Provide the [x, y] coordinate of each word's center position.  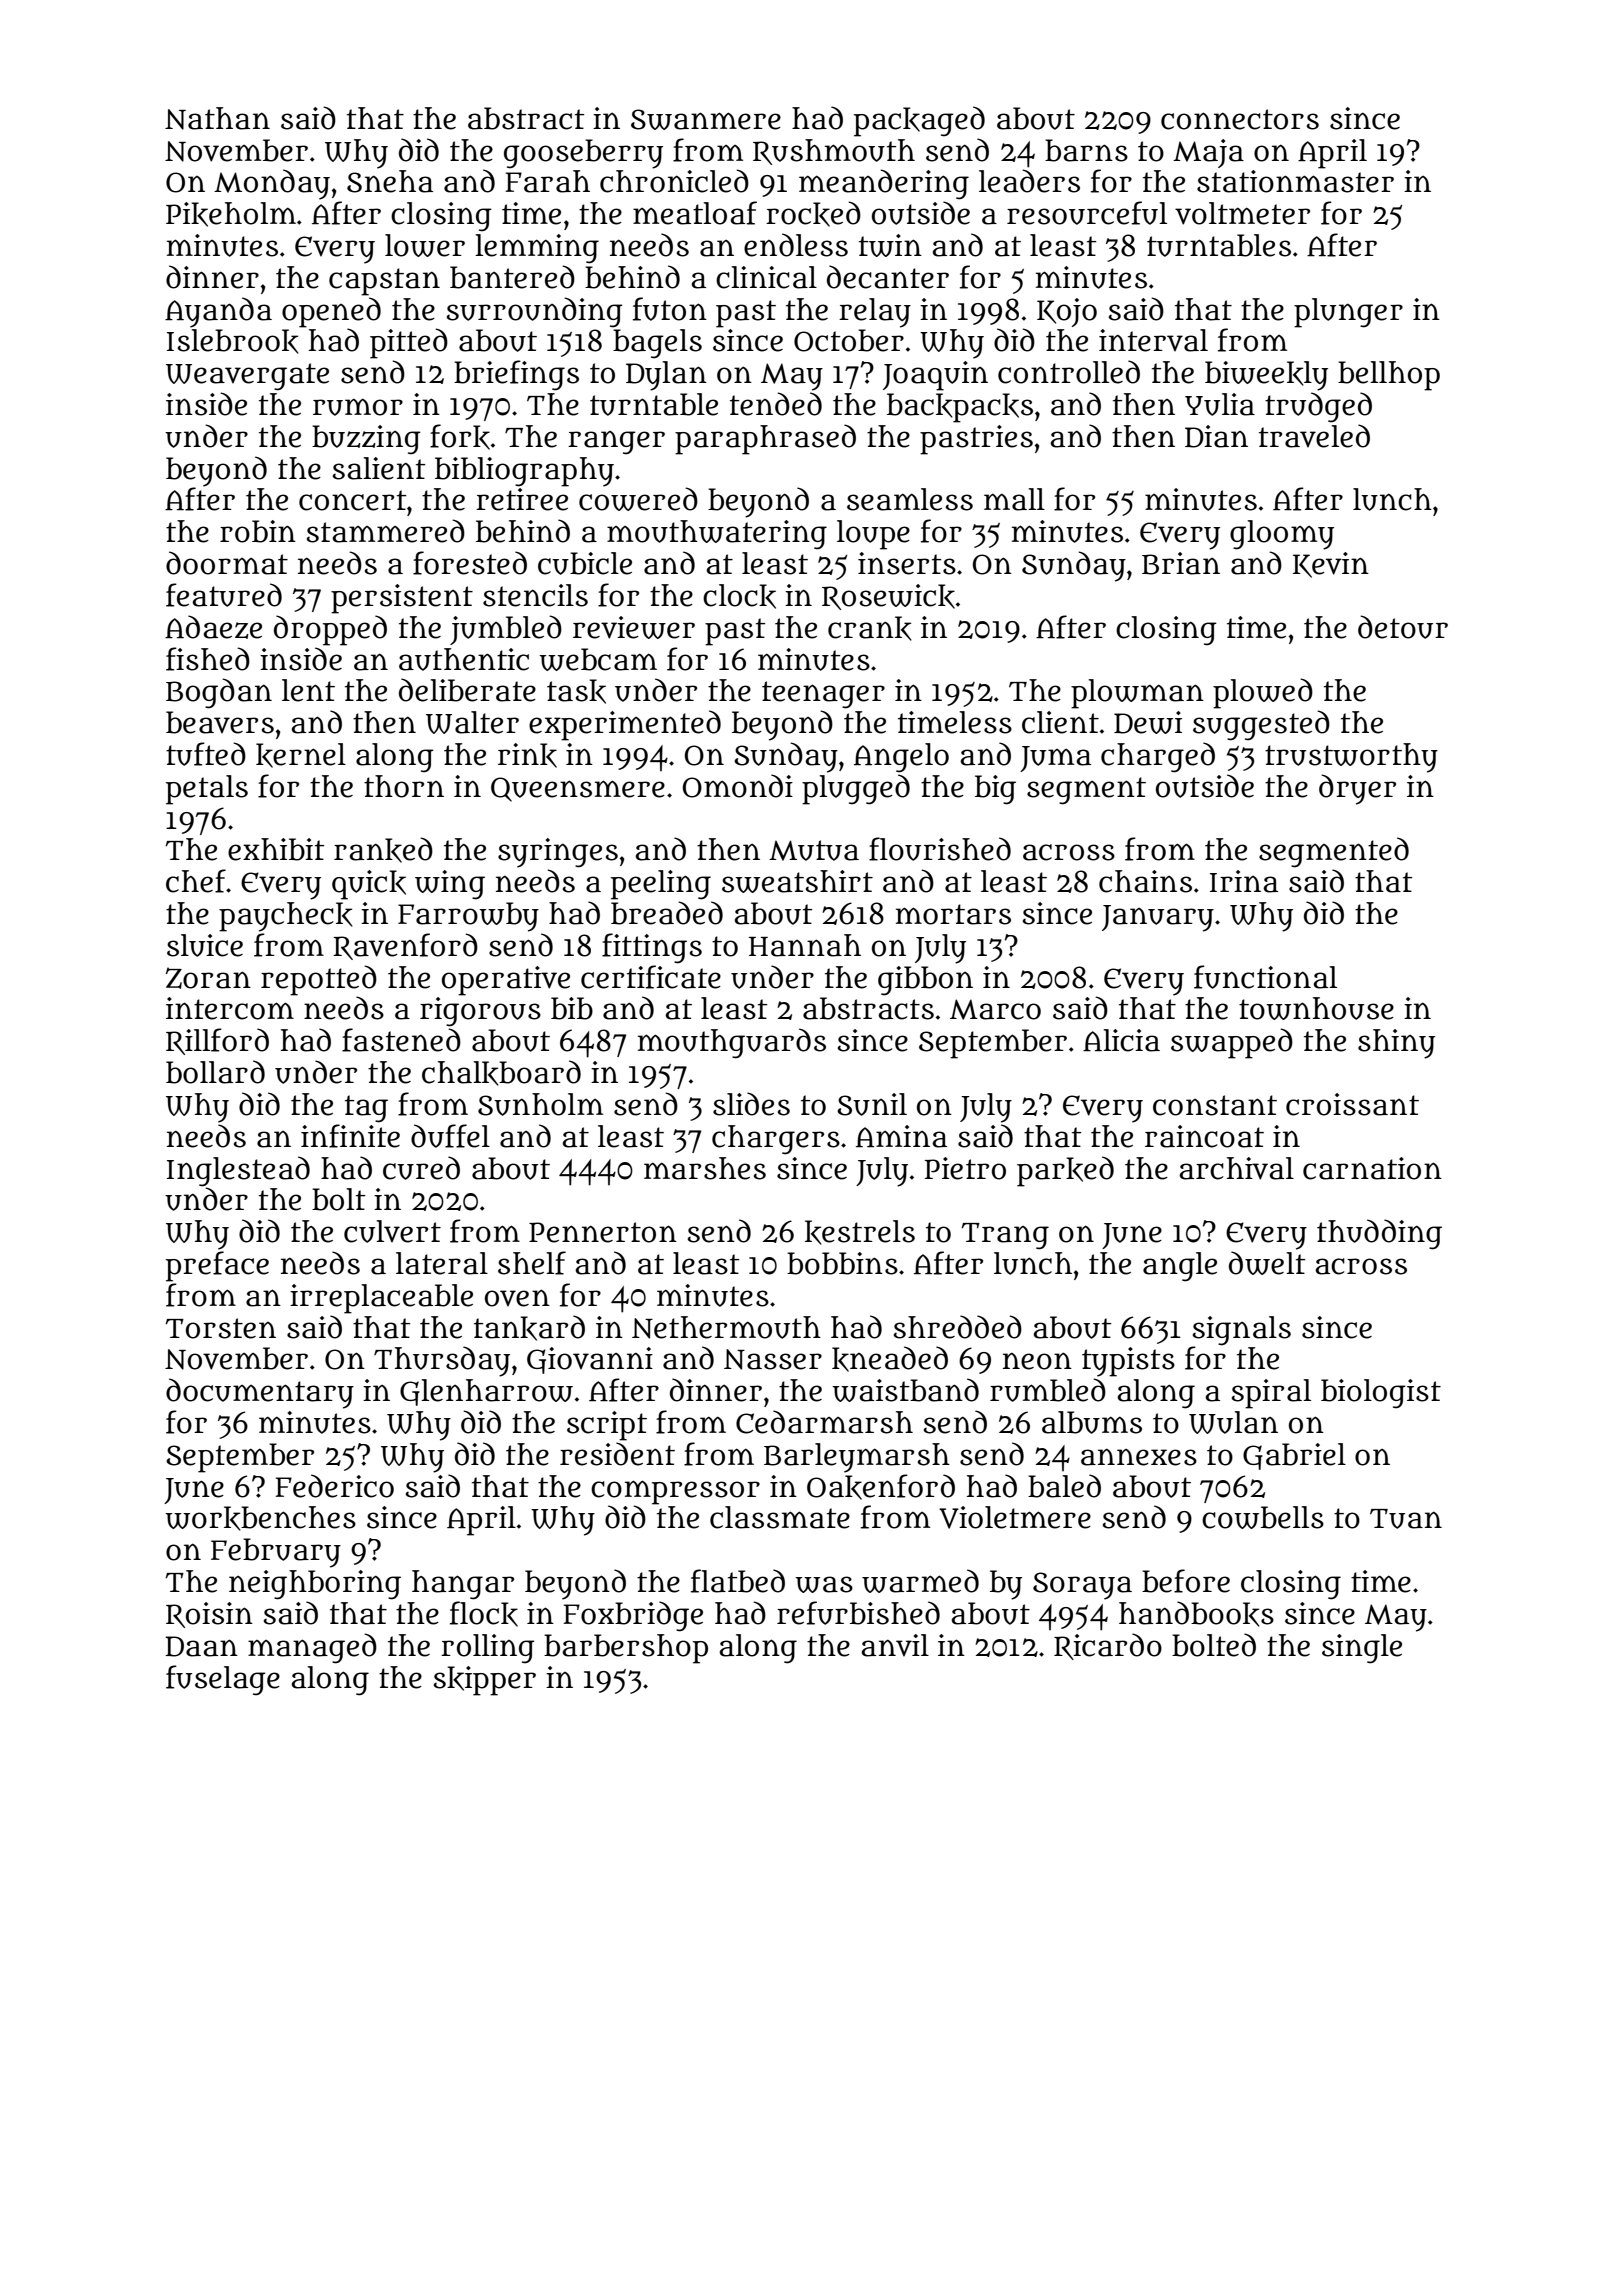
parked [1065, 1171]
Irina [1244, 881]
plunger [1348, 313]
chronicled [674, 181]
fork [460, 437]
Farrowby [468, 917]
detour [1403, 627]
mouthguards [732, 1043]
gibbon [925, 981]
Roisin [209, 1615]
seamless [910, 499]
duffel [450, 1136]
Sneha [390, 181]
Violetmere [1015, 1517]
